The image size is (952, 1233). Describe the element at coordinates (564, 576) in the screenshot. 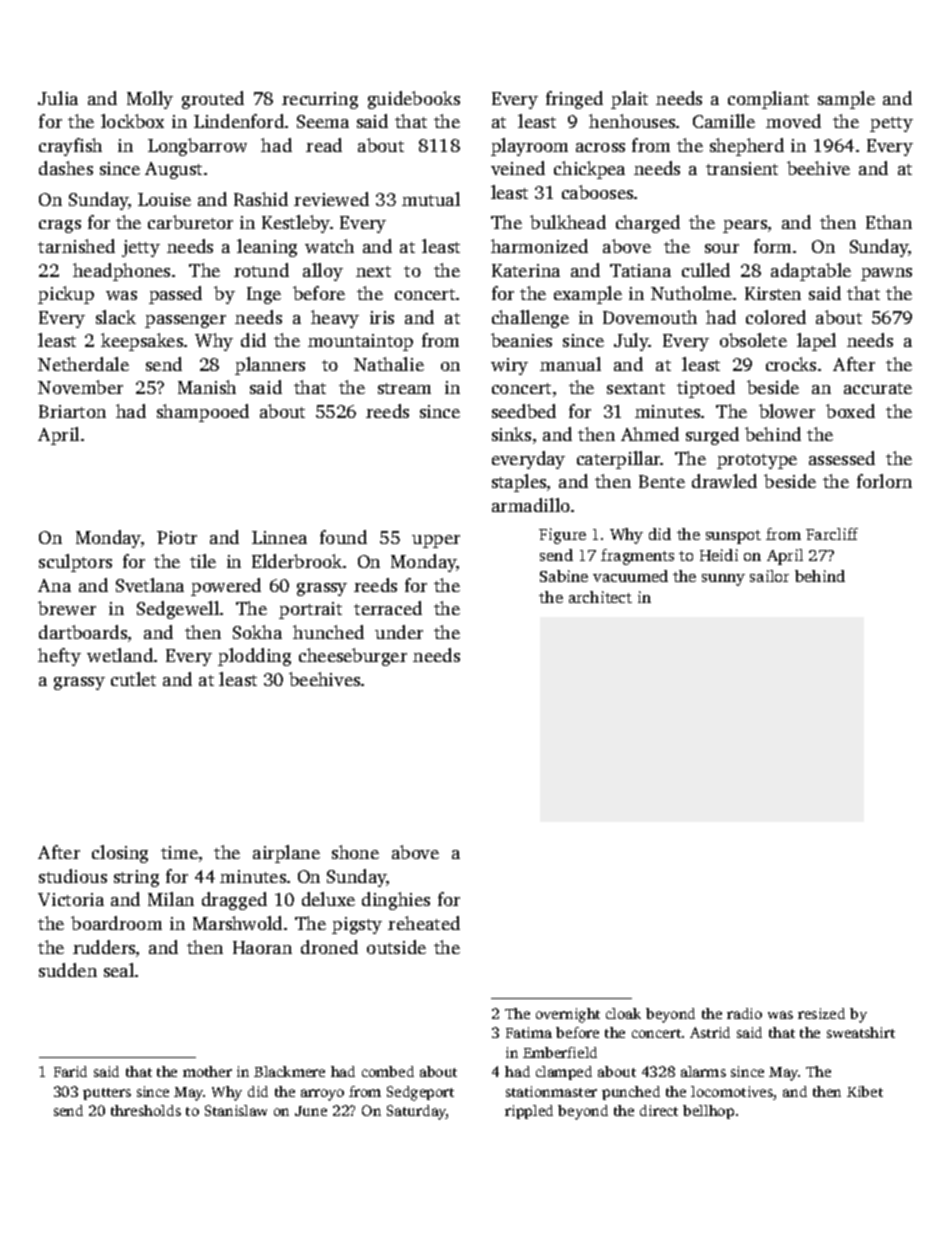

I see `Sabine` at that location.
